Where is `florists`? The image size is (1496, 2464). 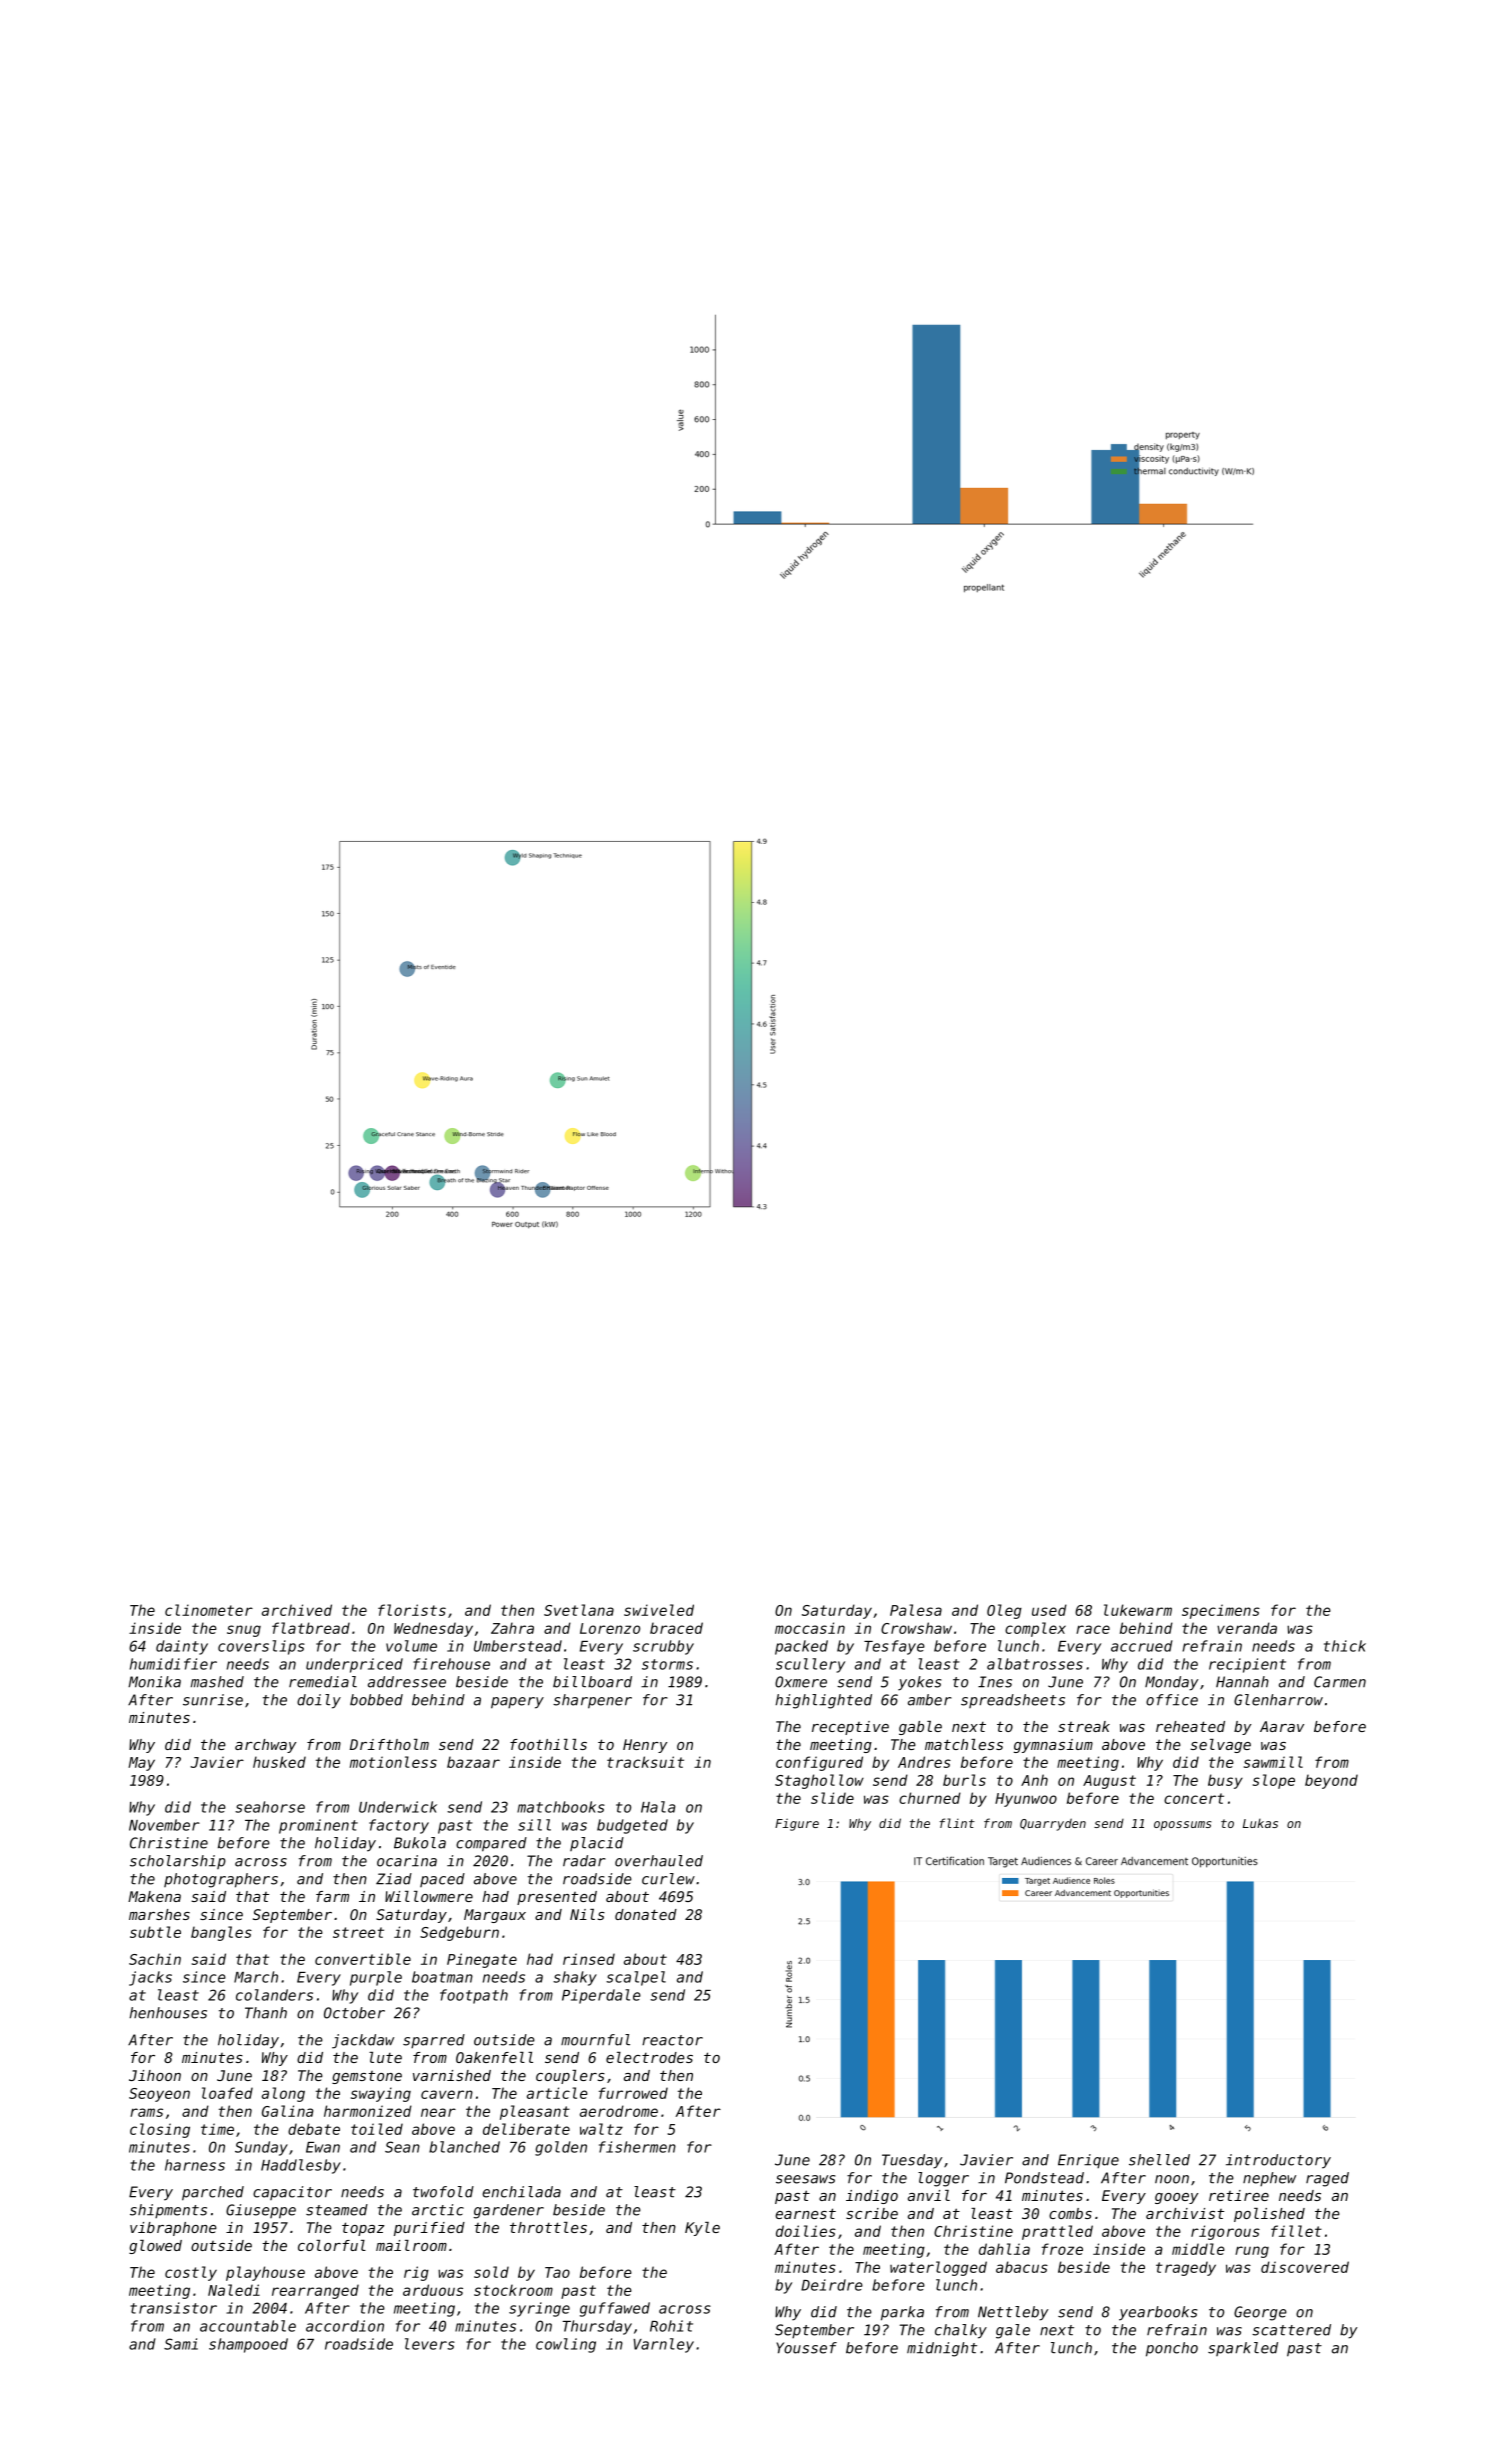
florists is located at coordinates (412, 1610).
